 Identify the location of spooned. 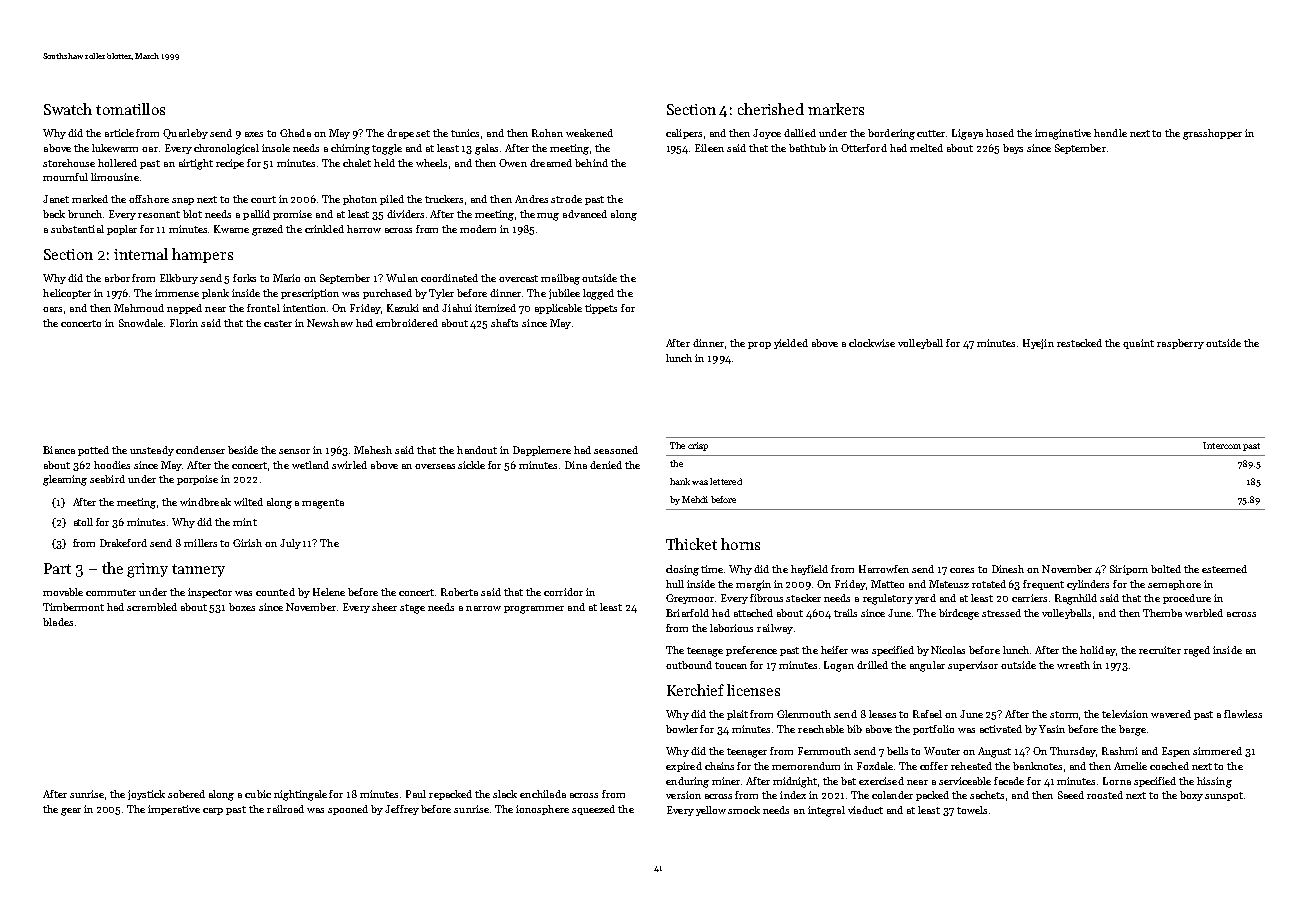
(348, 810).
